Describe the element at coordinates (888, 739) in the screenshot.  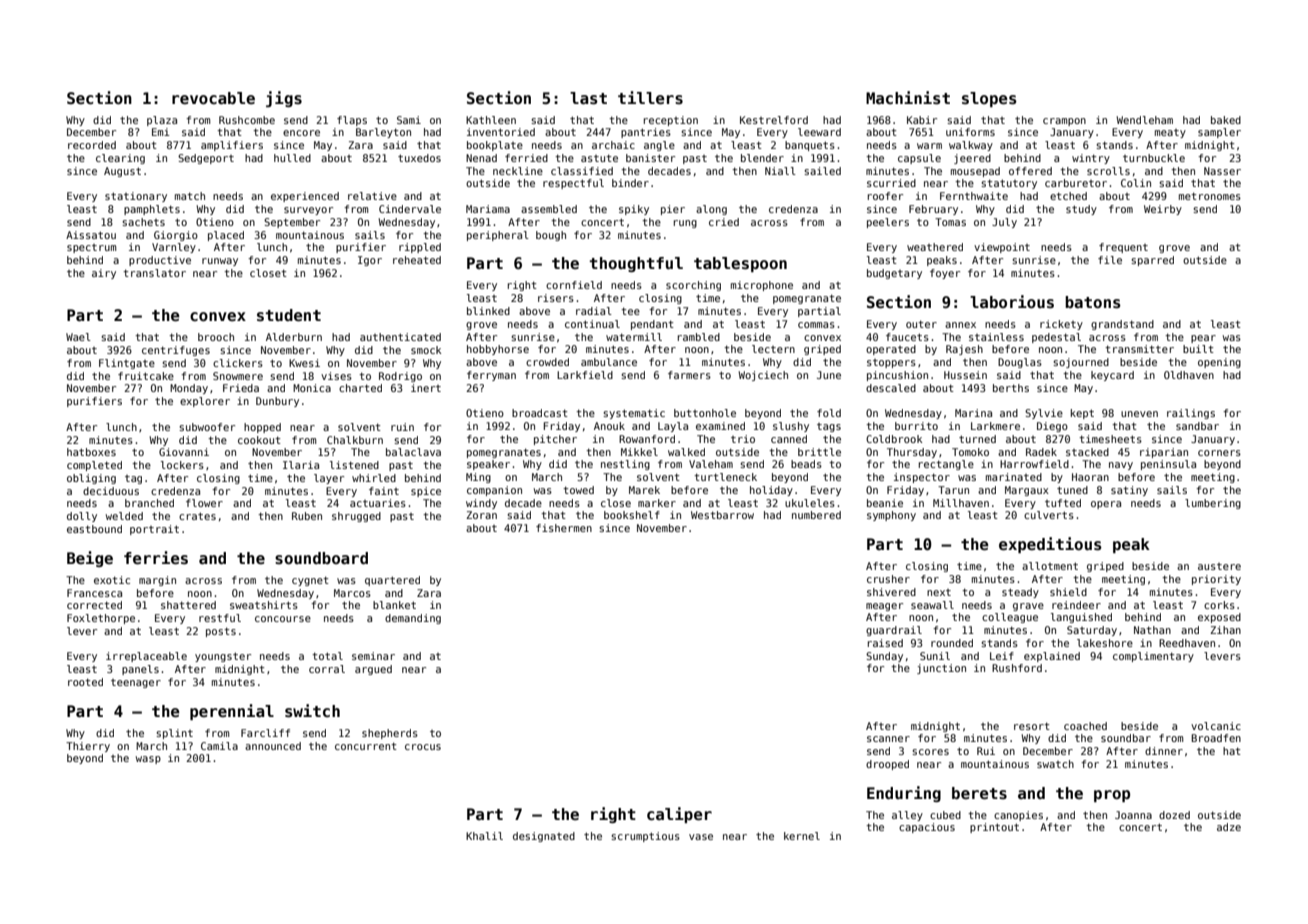
I see `scanner` at that location.
